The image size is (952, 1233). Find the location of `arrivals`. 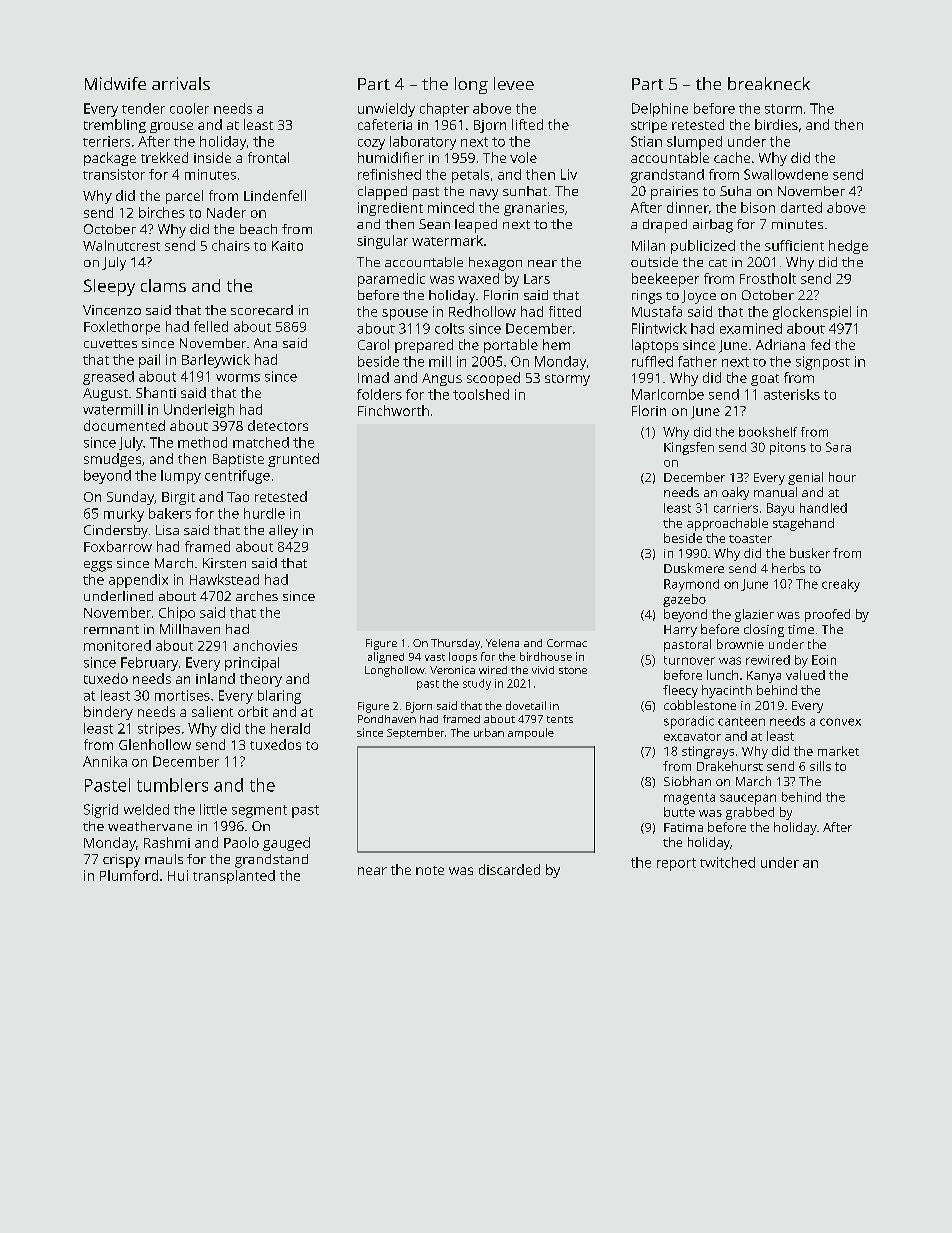

arrivals is located at coordinates (181, 83).
